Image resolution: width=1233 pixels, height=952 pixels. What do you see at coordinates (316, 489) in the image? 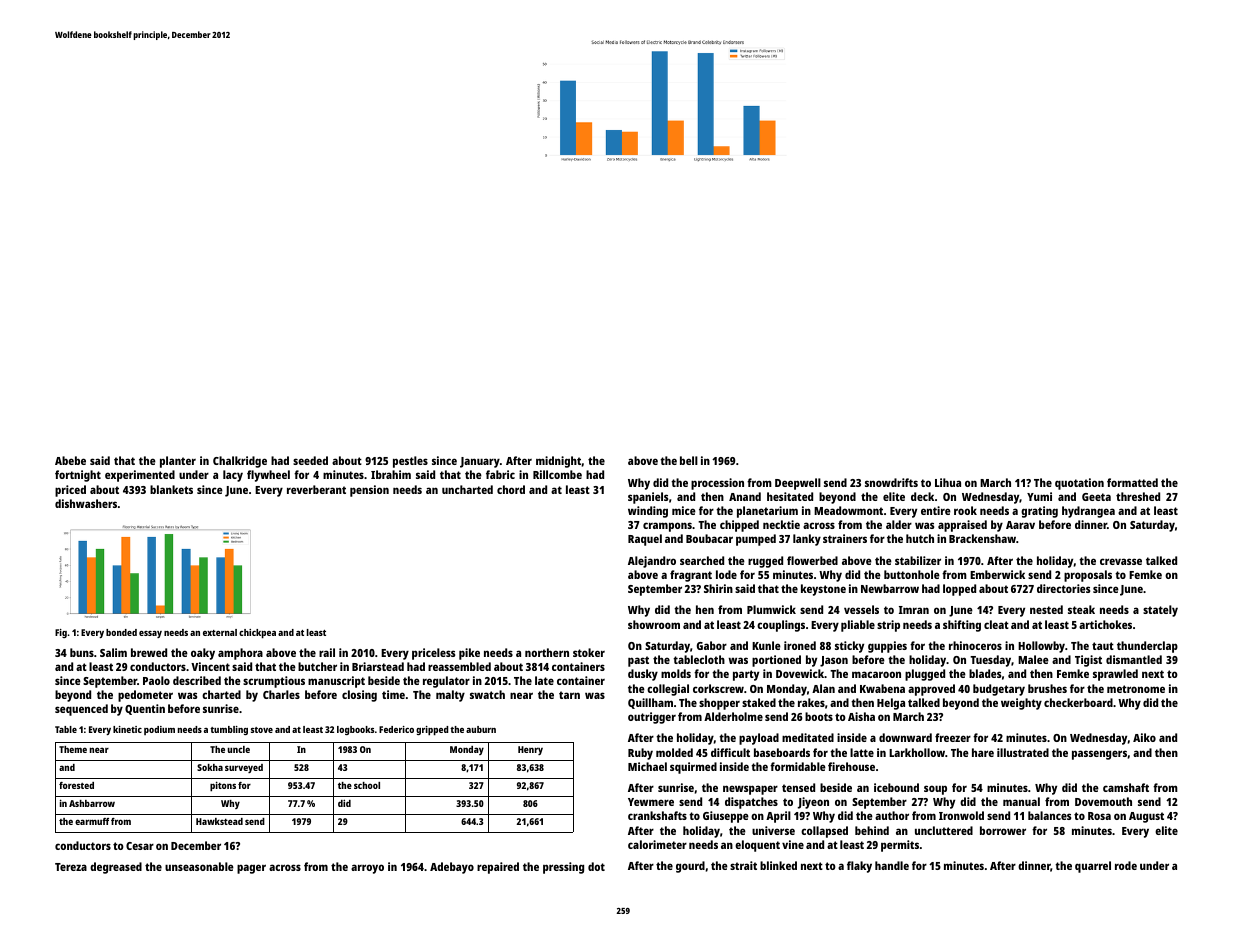
I see `reverberant` at bounding box center [316, 489].
